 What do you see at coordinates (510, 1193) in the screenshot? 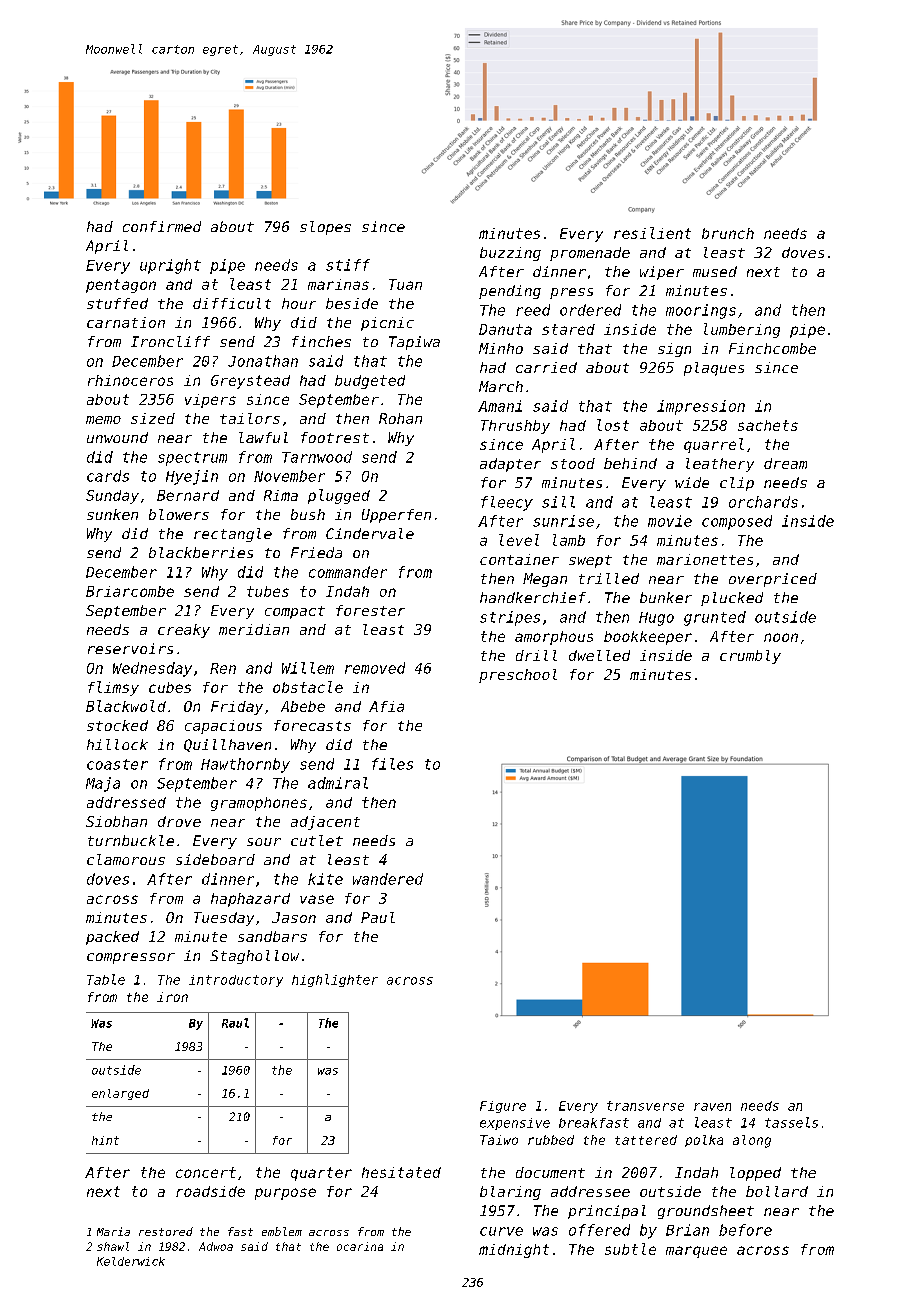
I see `blaring` at bounding box center [510, 1193].
